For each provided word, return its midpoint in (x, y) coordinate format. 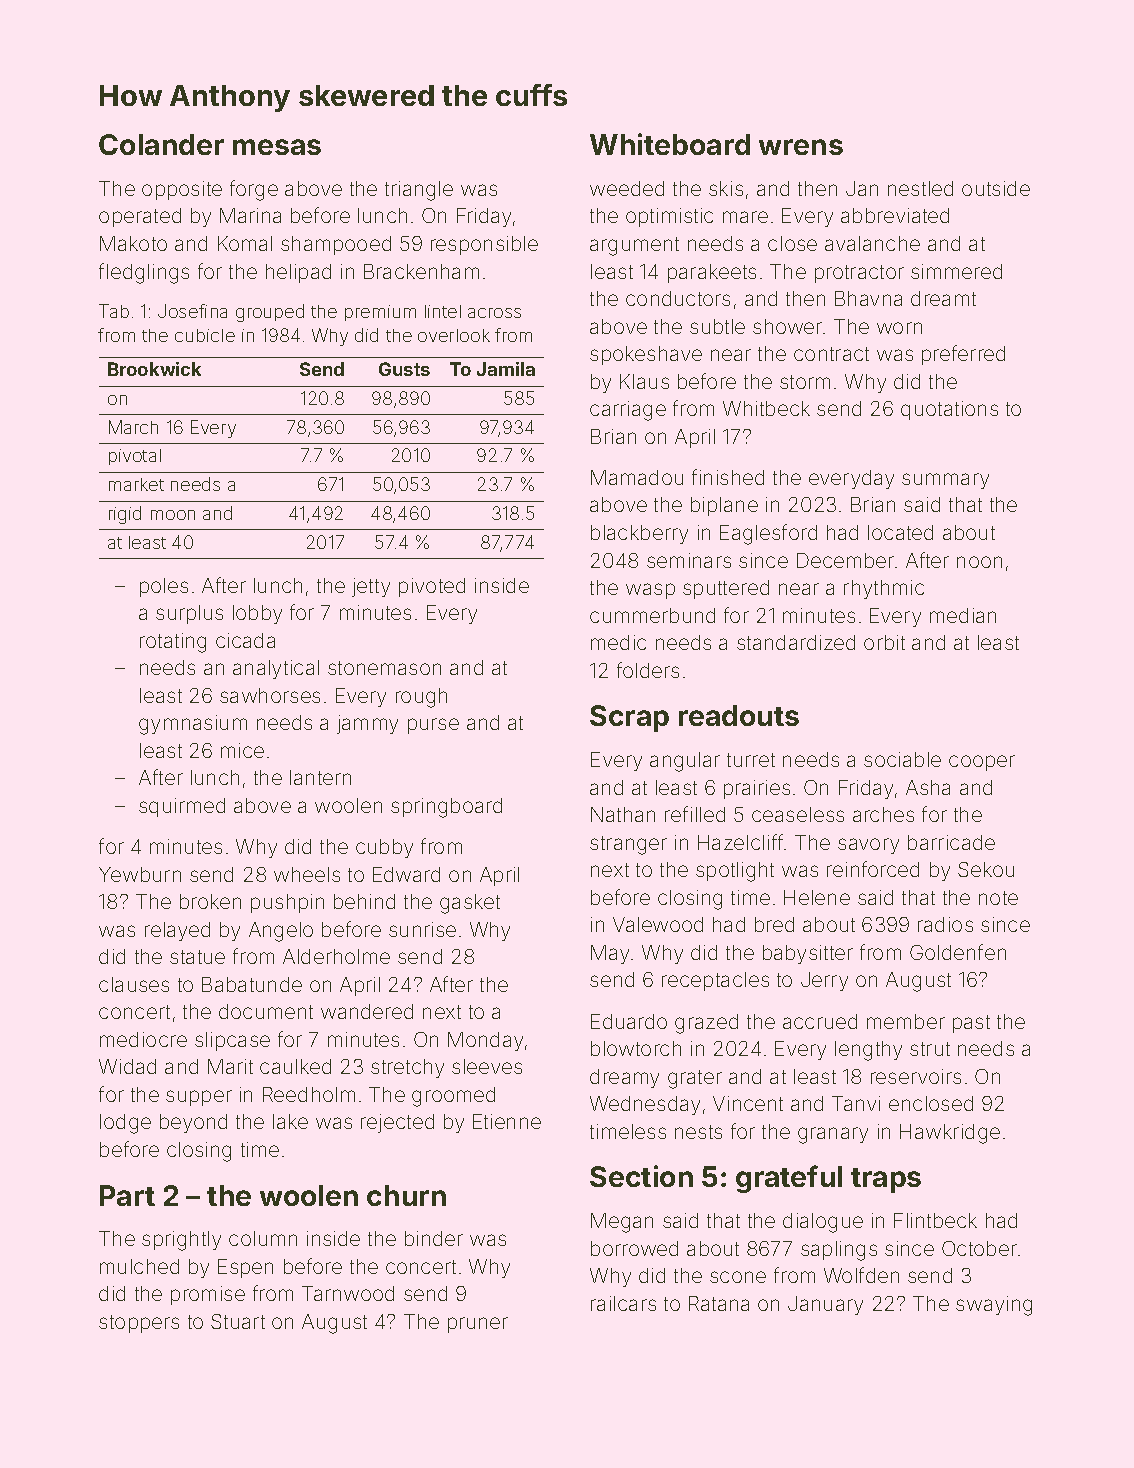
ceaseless (798, 814)
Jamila (506, 369)
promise (208, 1295)
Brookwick (154, 369)
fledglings (144, 273)
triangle (419, 191)
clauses (134, 984)
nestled (920, 188)
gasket (470, 904)
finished (728, 477)
